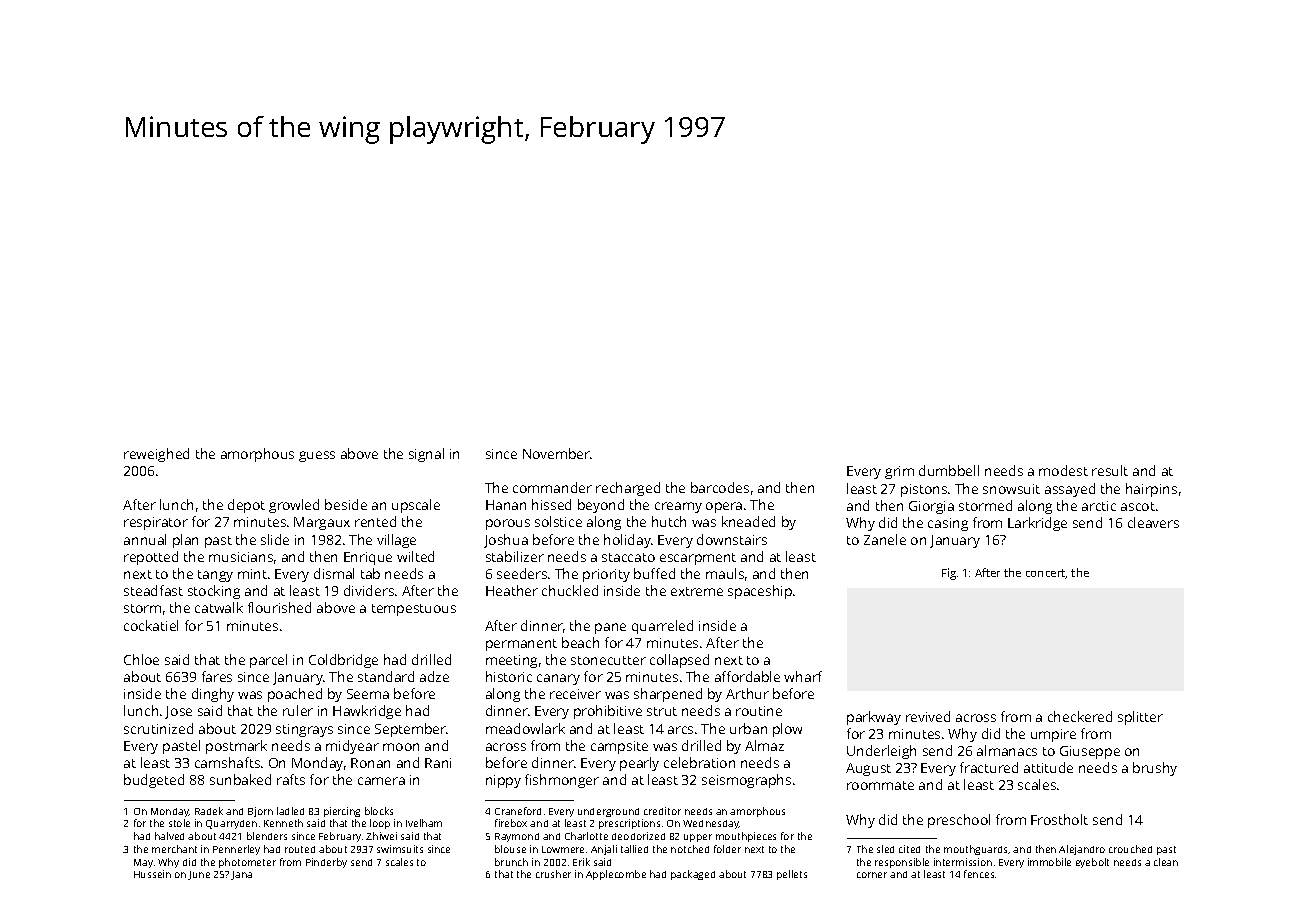 This image has height=924, width=1308. I want to click on fares, so click(217, 676).
